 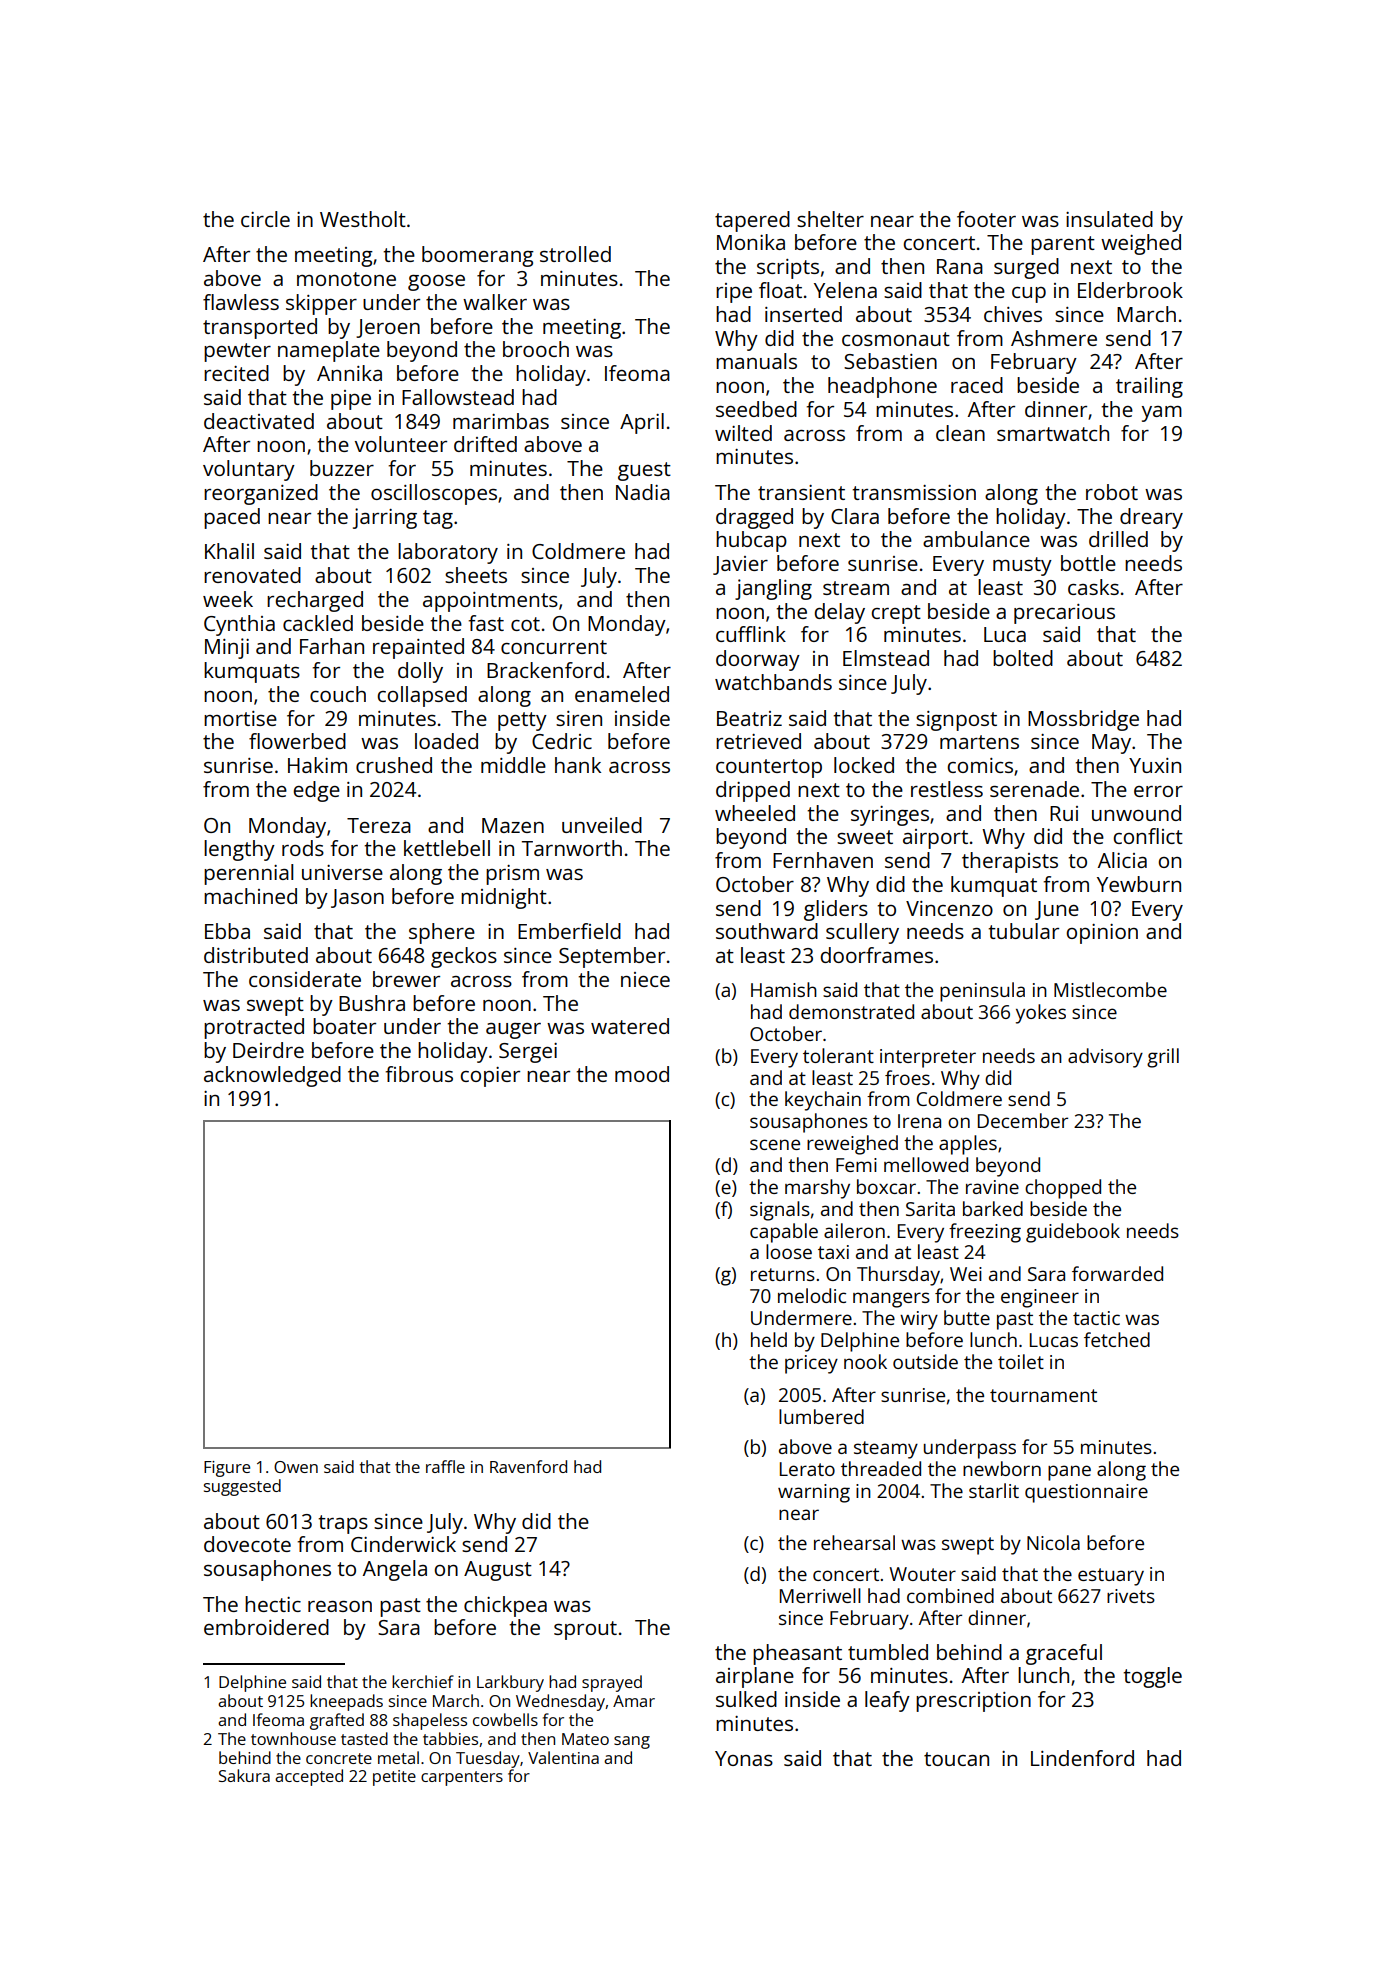 What do you see at coordinates (1136, 813) in the screenshot?
I see `unwound` at bounding box center [1136, 813].
